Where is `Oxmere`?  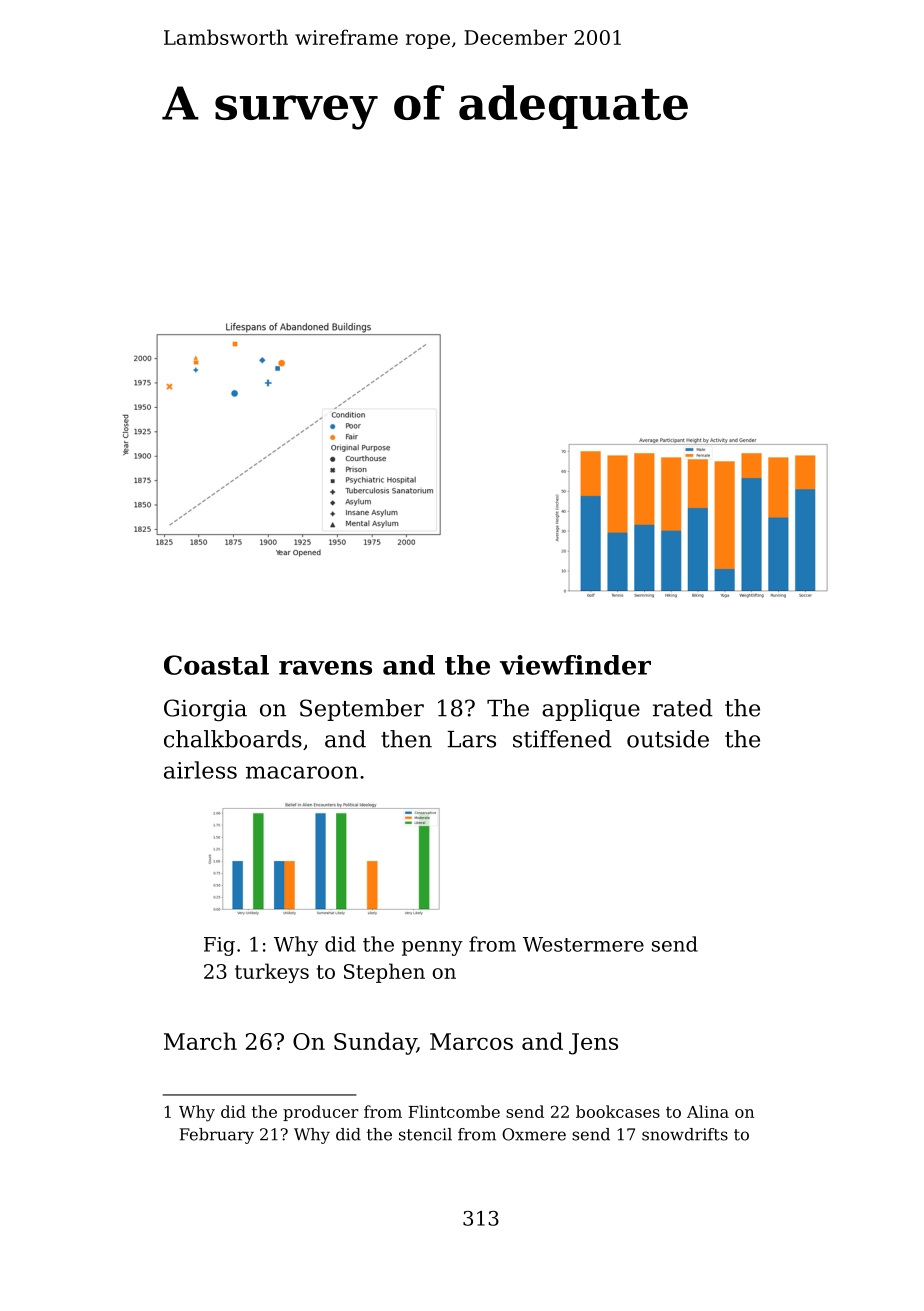
Oxmere is located at coordinates (534, 1134).
